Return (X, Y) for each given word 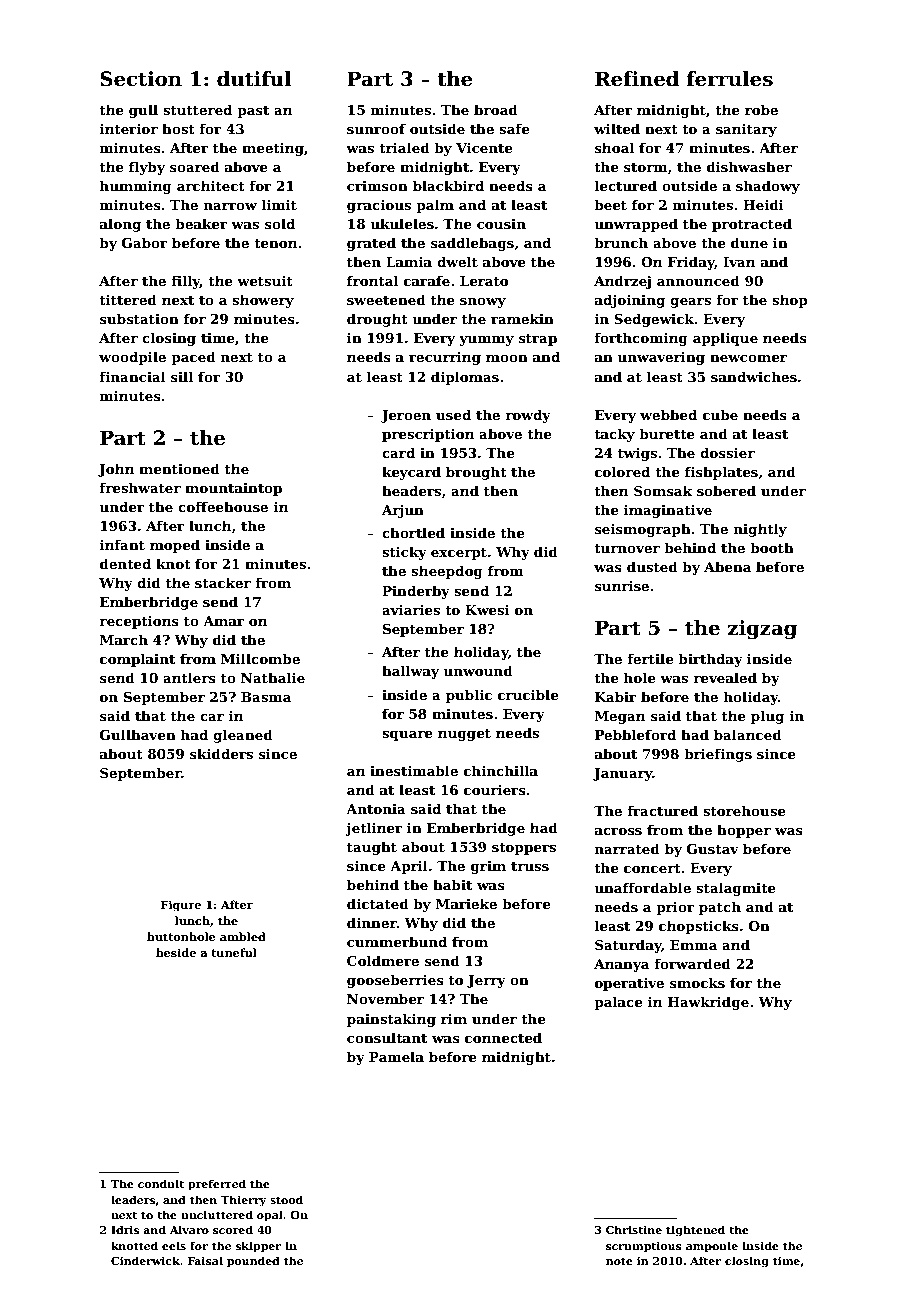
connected (503, 1037)
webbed (668, 414)
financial (132, 376)
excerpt (459, 554)
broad (496, 109)
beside (176, 952)
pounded (253, 1262)
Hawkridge (708, 1003)
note (619, 1261)
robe (761, 109)
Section (141, 79)
